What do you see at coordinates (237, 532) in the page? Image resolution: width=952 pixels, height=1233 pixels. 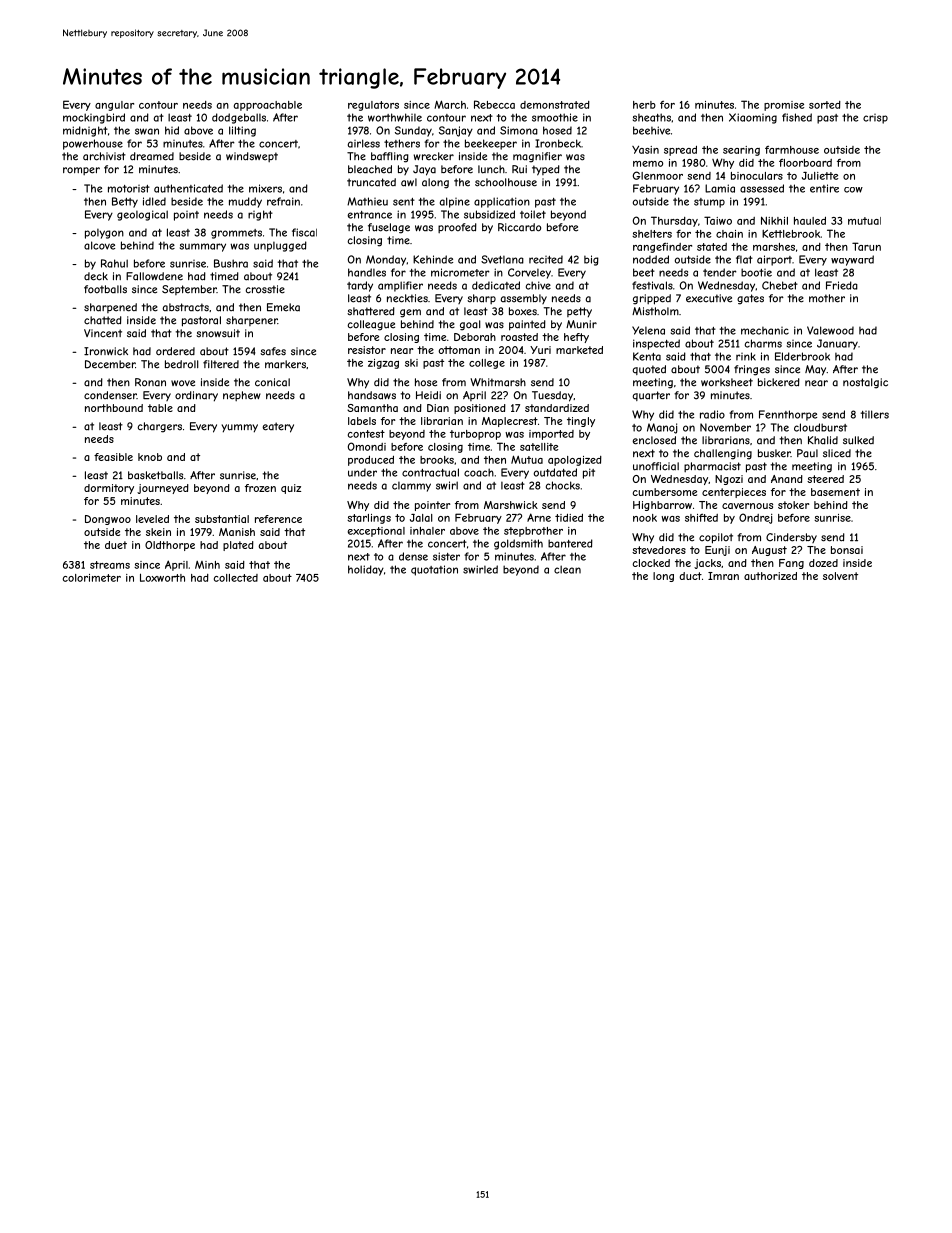 I see `Manish` at bounding box center [237, 532].
